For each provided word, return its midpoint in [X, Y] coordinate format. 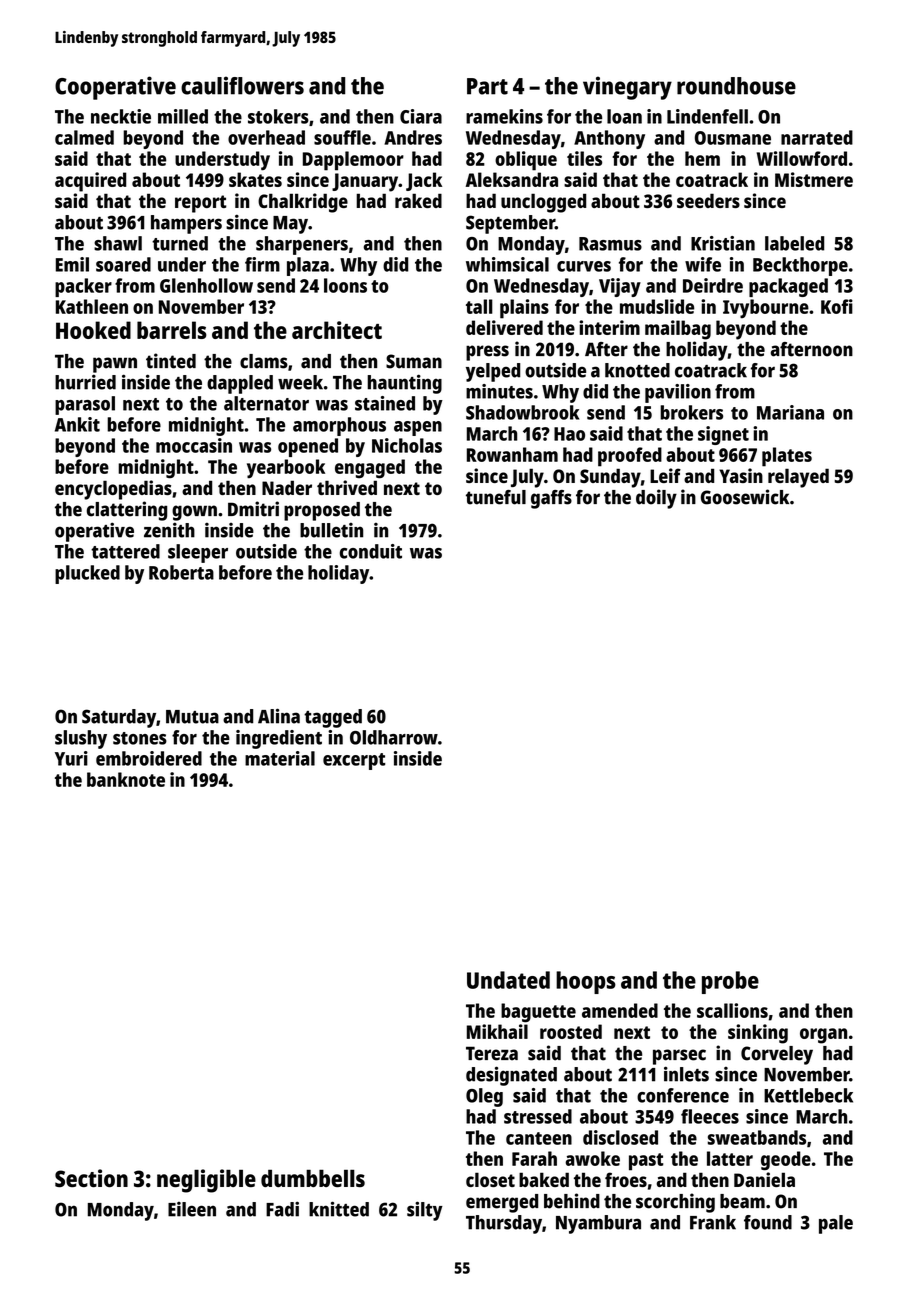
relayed [798, 478]
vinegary [627, 88]
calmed [84, 137]
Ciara [421, 116]
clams [264, 361]
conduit [371, 551]
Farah [534, 1158]
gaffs [551, 499]
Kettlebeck [808, 1095]
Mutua [192, 717]
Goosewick [745, 497]
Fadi [282, 1209]
